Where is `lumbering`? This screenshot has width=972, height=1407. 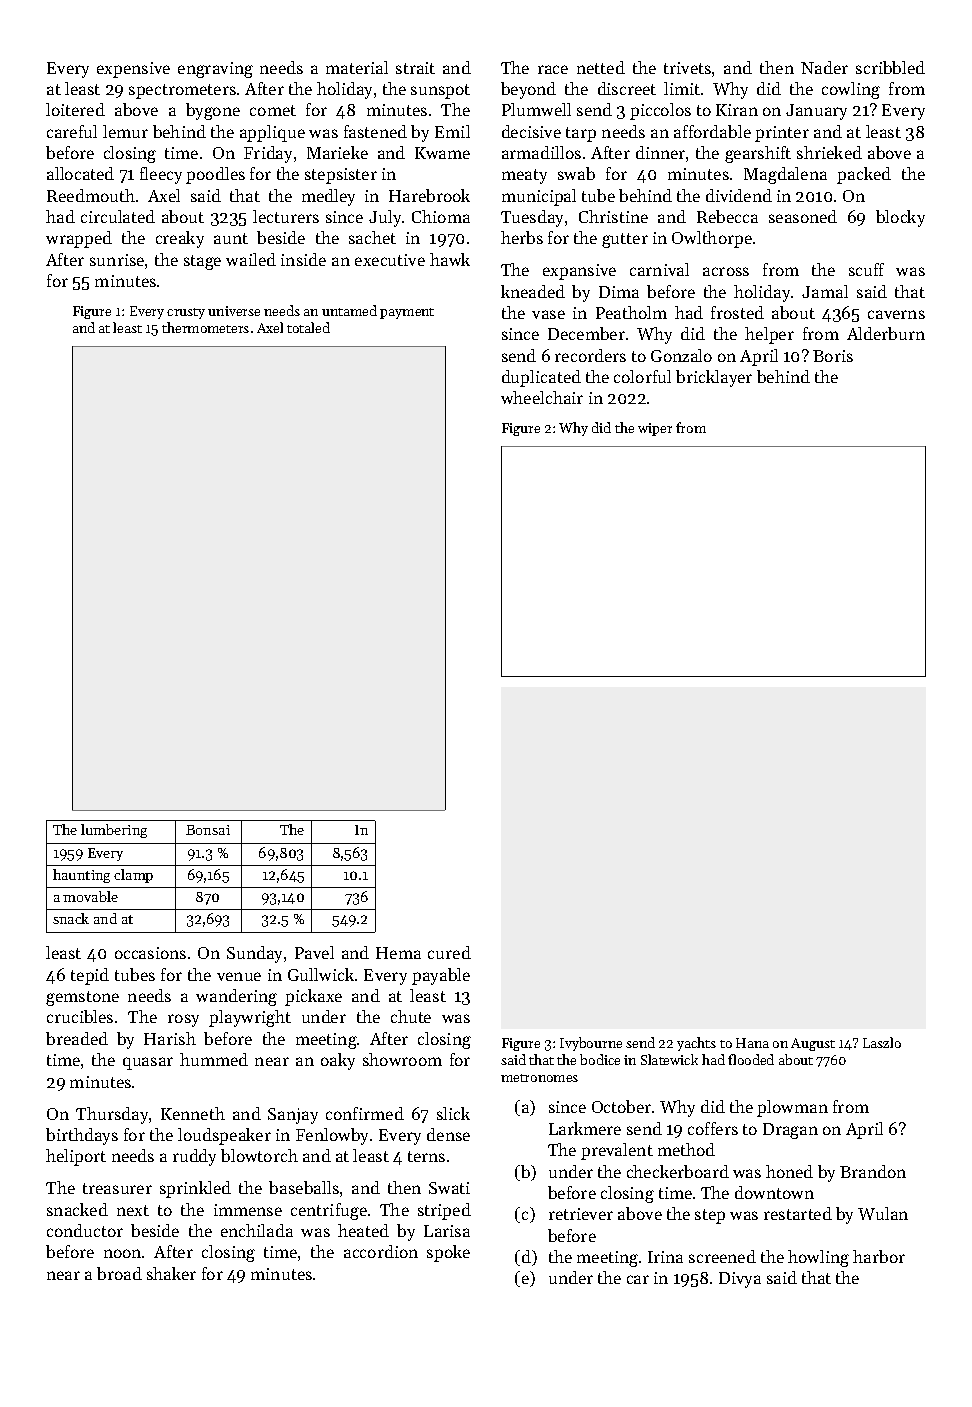
lumbering is located at coordinates (114, 831).
